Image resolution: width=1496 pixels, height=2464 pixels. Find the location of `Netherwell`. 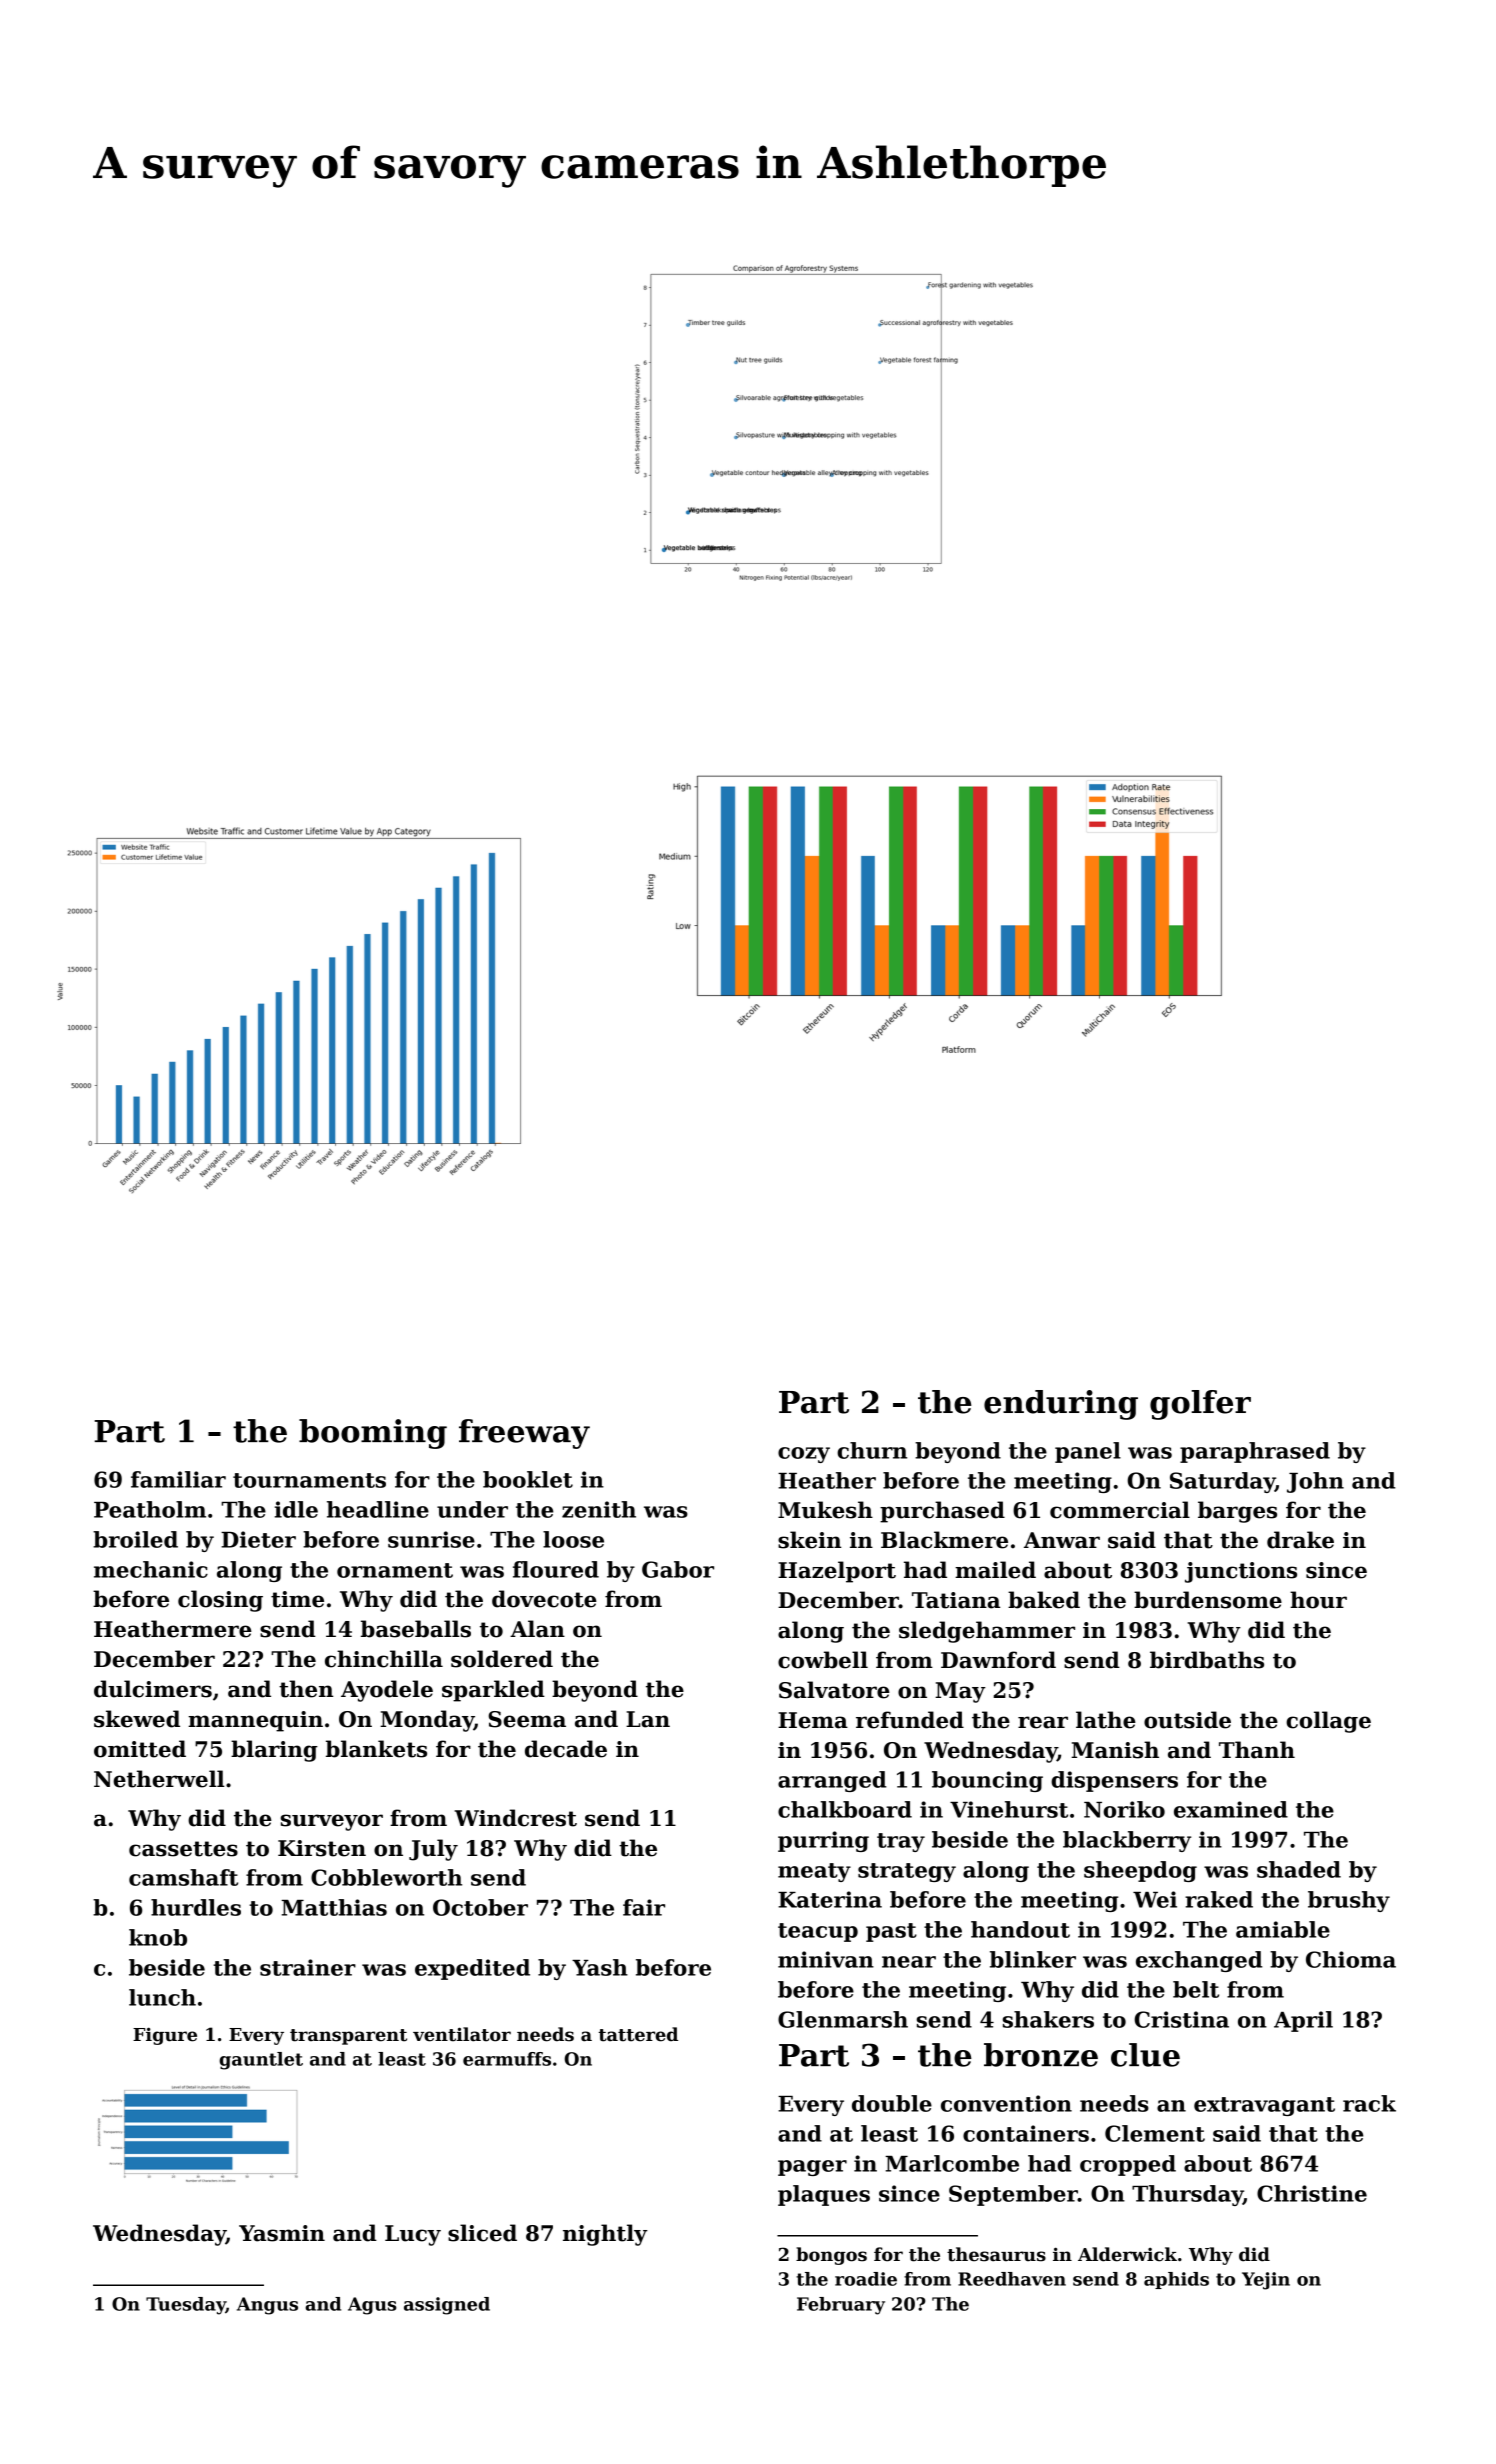

Netherwell is located at coordinates (159, 1779).
